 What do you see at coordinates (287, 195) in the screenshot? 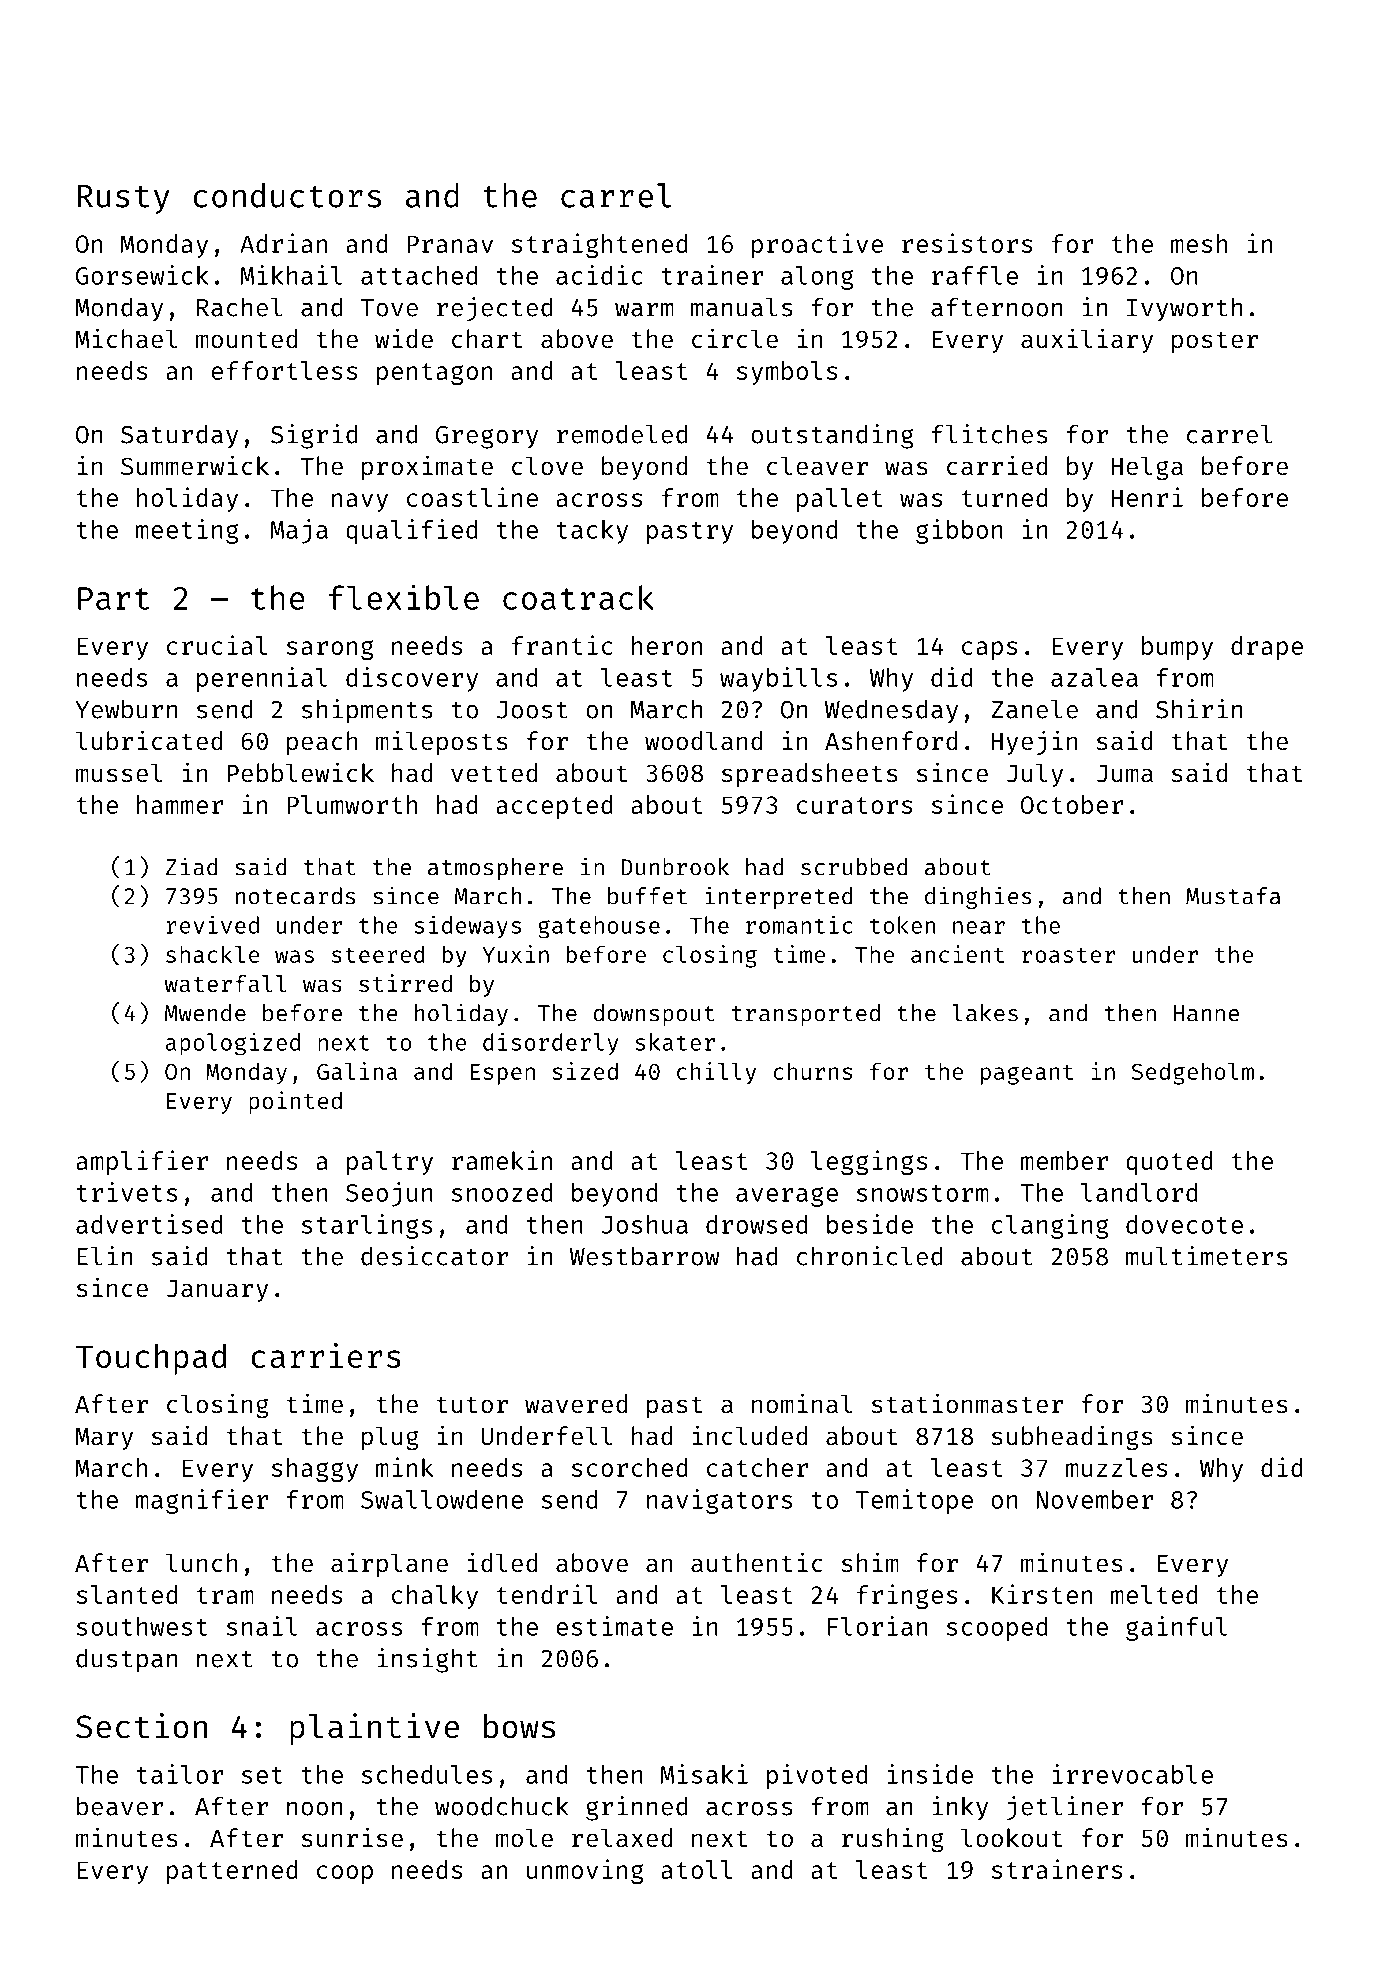
I see `conductors` at bounding box center [287, 195].
